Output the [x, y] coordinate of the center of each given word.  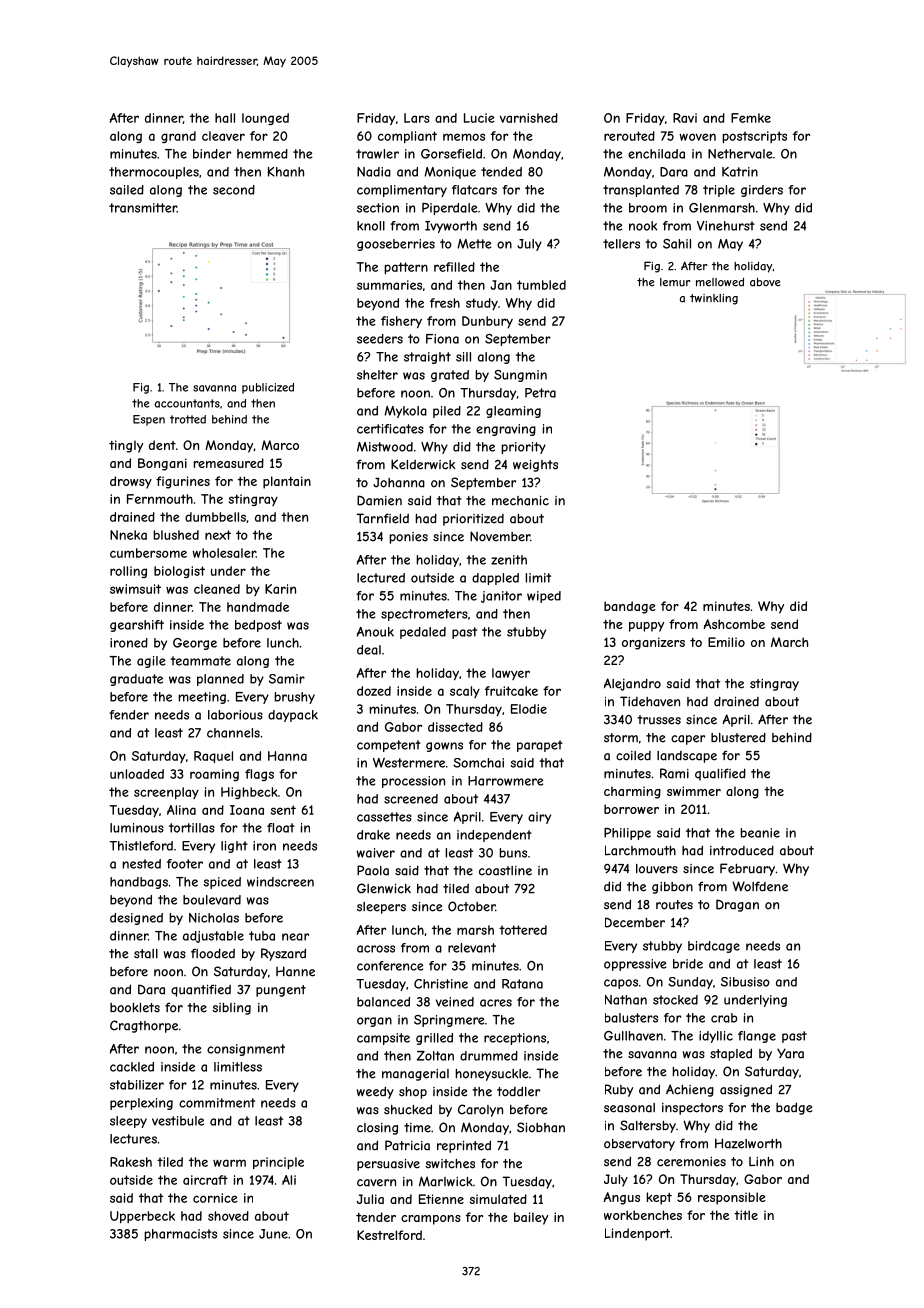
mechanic [520, 501]
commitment [217, 1103]
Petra [540, 393]
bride [688, 964]
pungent [281, 991]
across [376, 949]
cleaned [217, 589]
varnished [529, 118]
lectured [381, 578]
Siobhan [541, 1127]
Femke [751, 118]
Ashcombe [734, 624]
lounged [265, 119]
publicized [268, 388]
